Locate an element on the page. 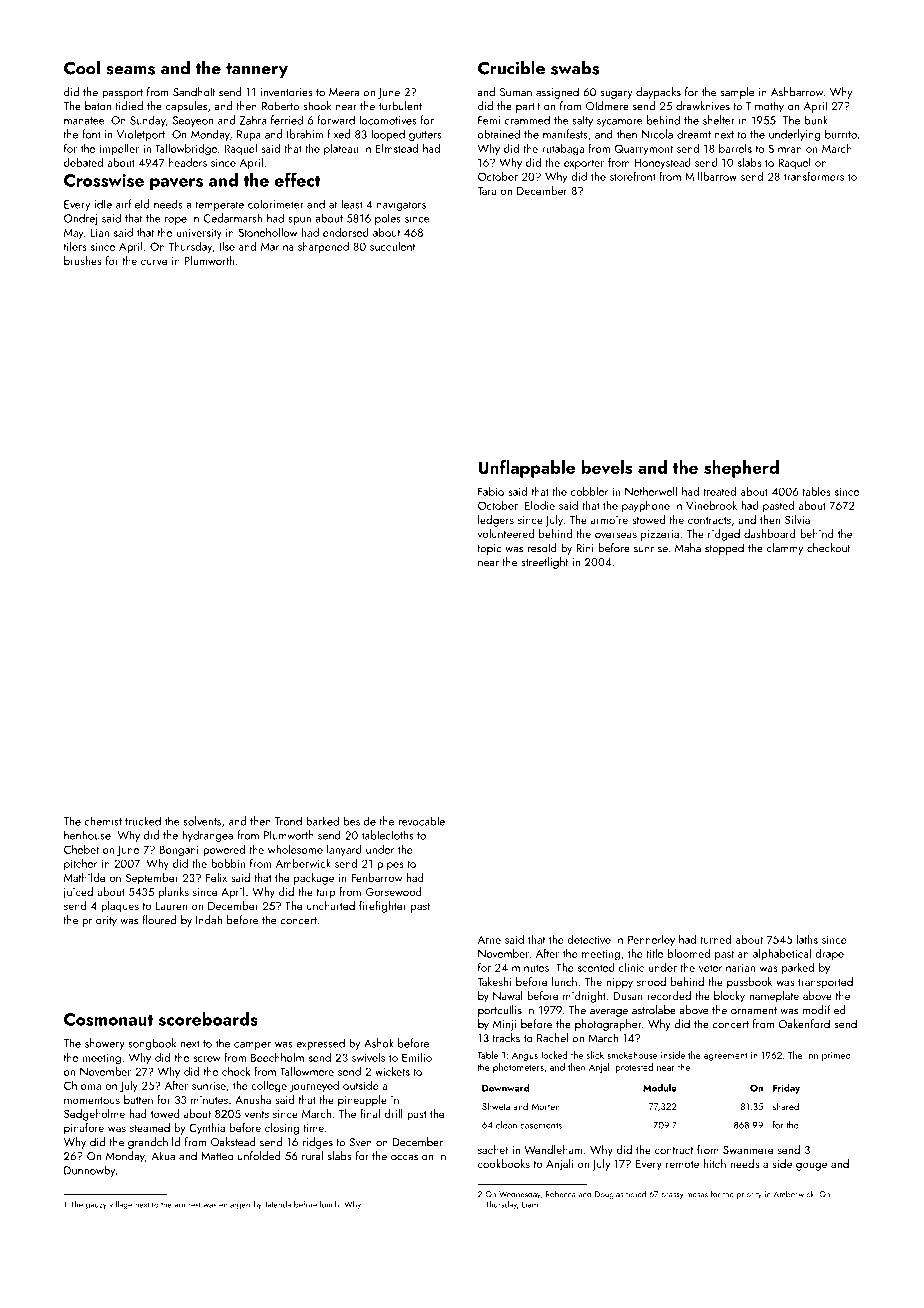 The image size is (924, 1308). capsules is located at coordinates (186, 107).
